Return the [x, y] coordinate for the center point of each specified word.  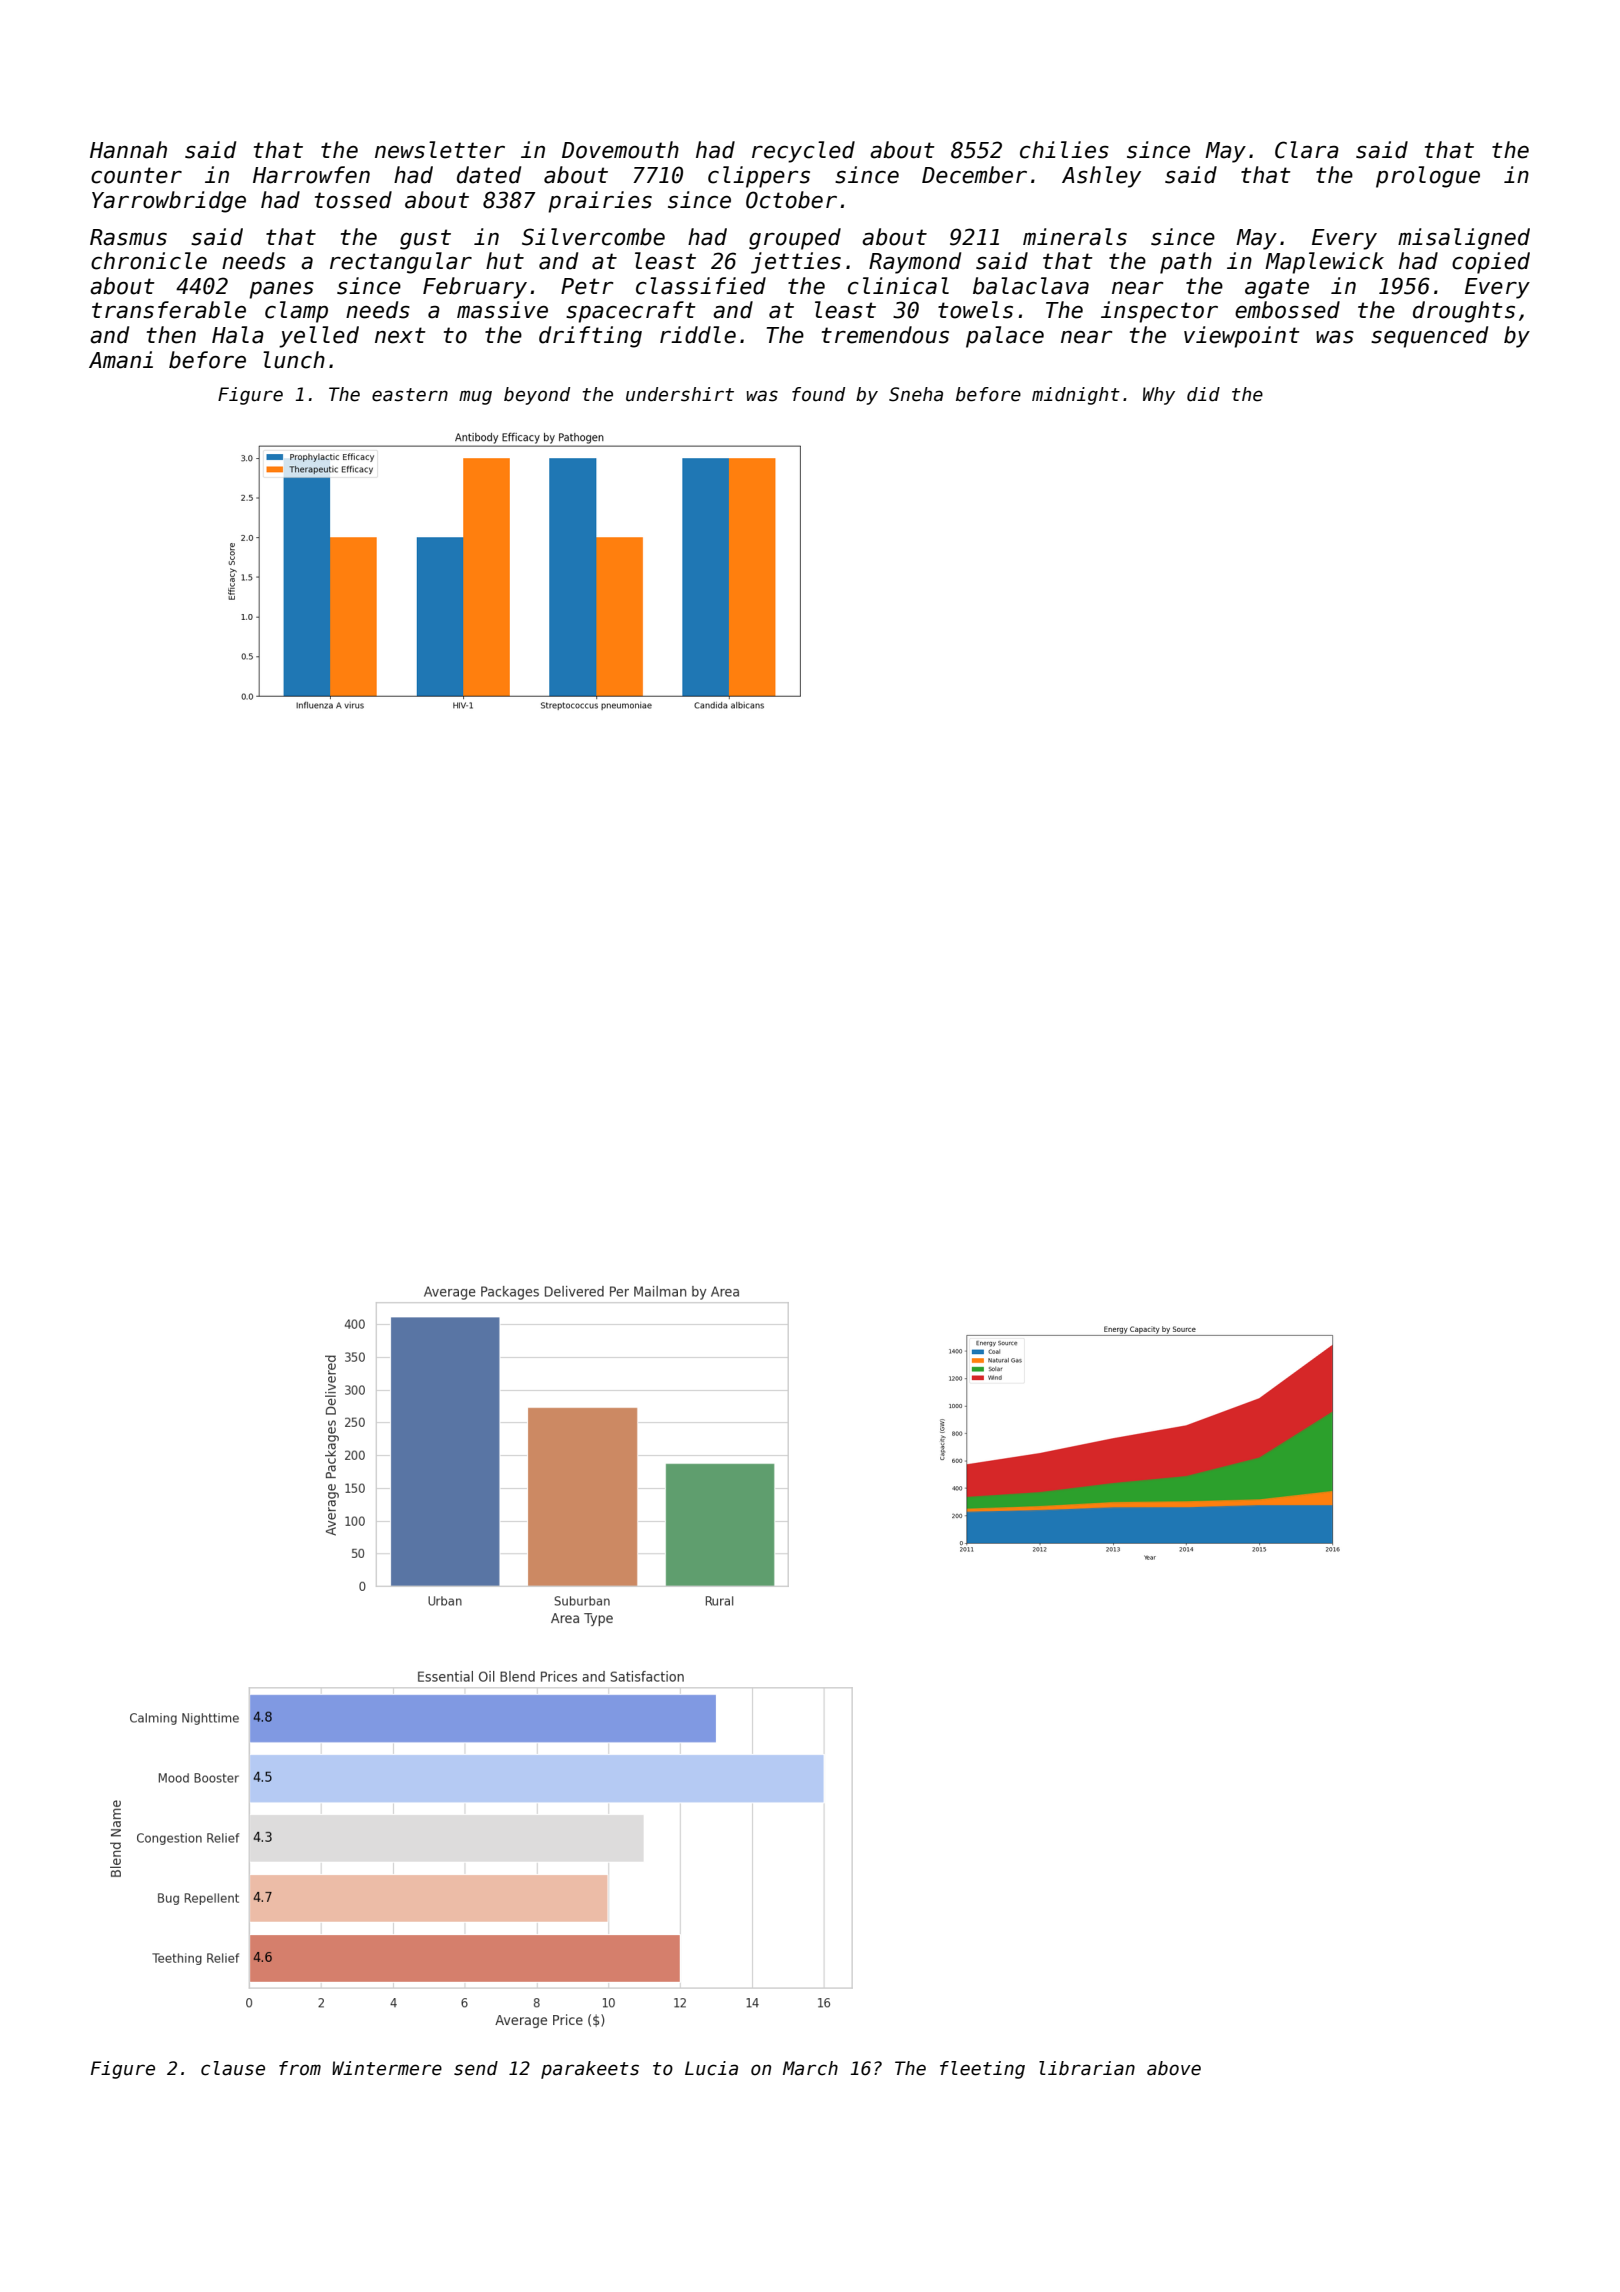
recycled [803, 152]
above [1174, 2068]
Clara [1307, 150]
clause [233, 2068]
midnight [1076, 396]
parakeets [590, 2070]
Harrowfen [311, 175]
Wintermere [387, 2068]
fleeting [982, 2070]
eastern [410, 395]
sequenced [1429, 337]
